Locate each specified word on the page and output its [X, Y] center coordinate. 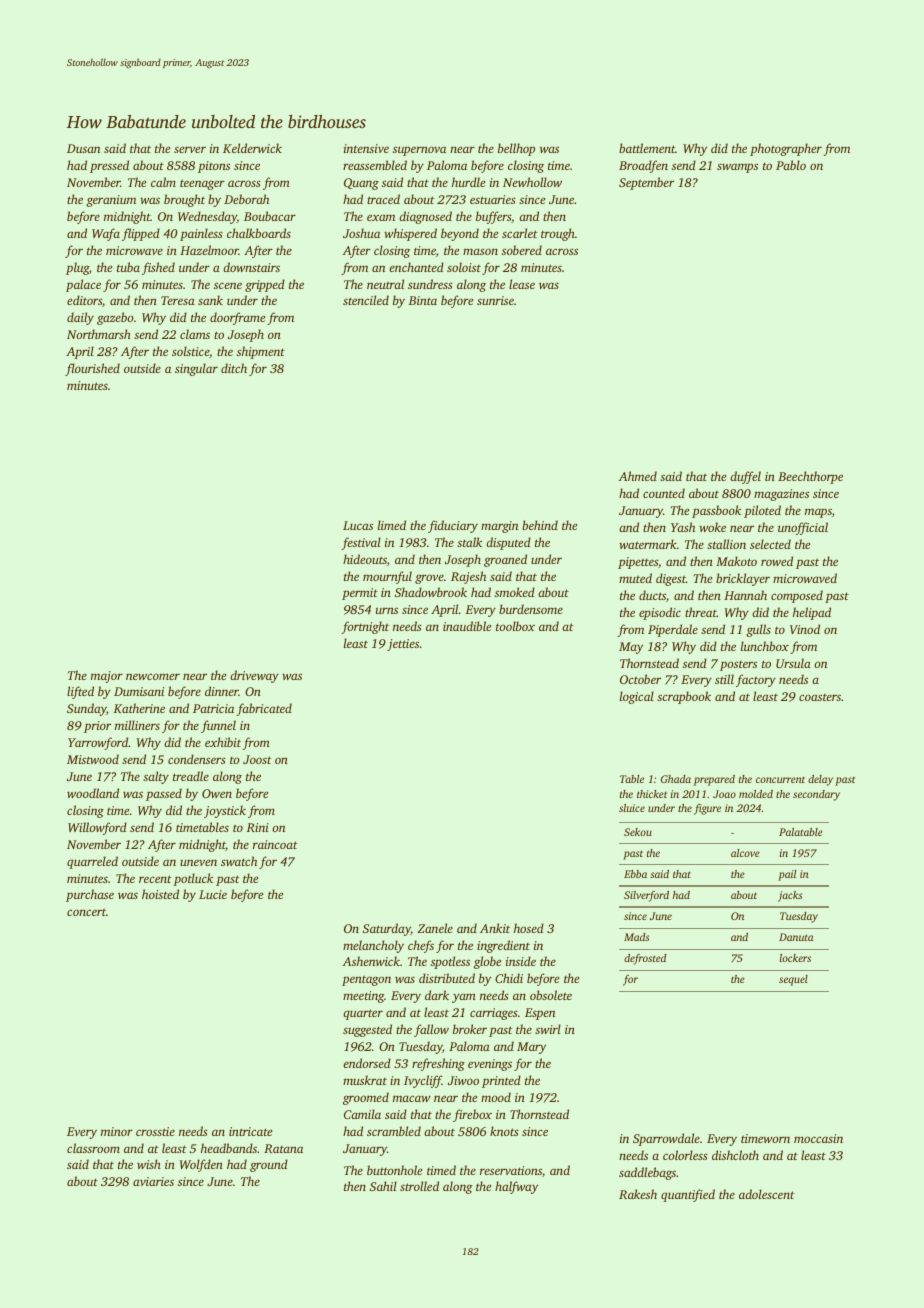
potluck [193, 879]
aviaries [153, 1181]
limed [392, 525]
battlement [647, 148]
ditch [234, 368]
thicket [652, 794]
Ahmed [638, 476]
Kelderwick [252, 148]
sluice [632, 808]
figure [707, 809]
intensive [366, 148]
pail [787, 875]
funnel [218, 726]
